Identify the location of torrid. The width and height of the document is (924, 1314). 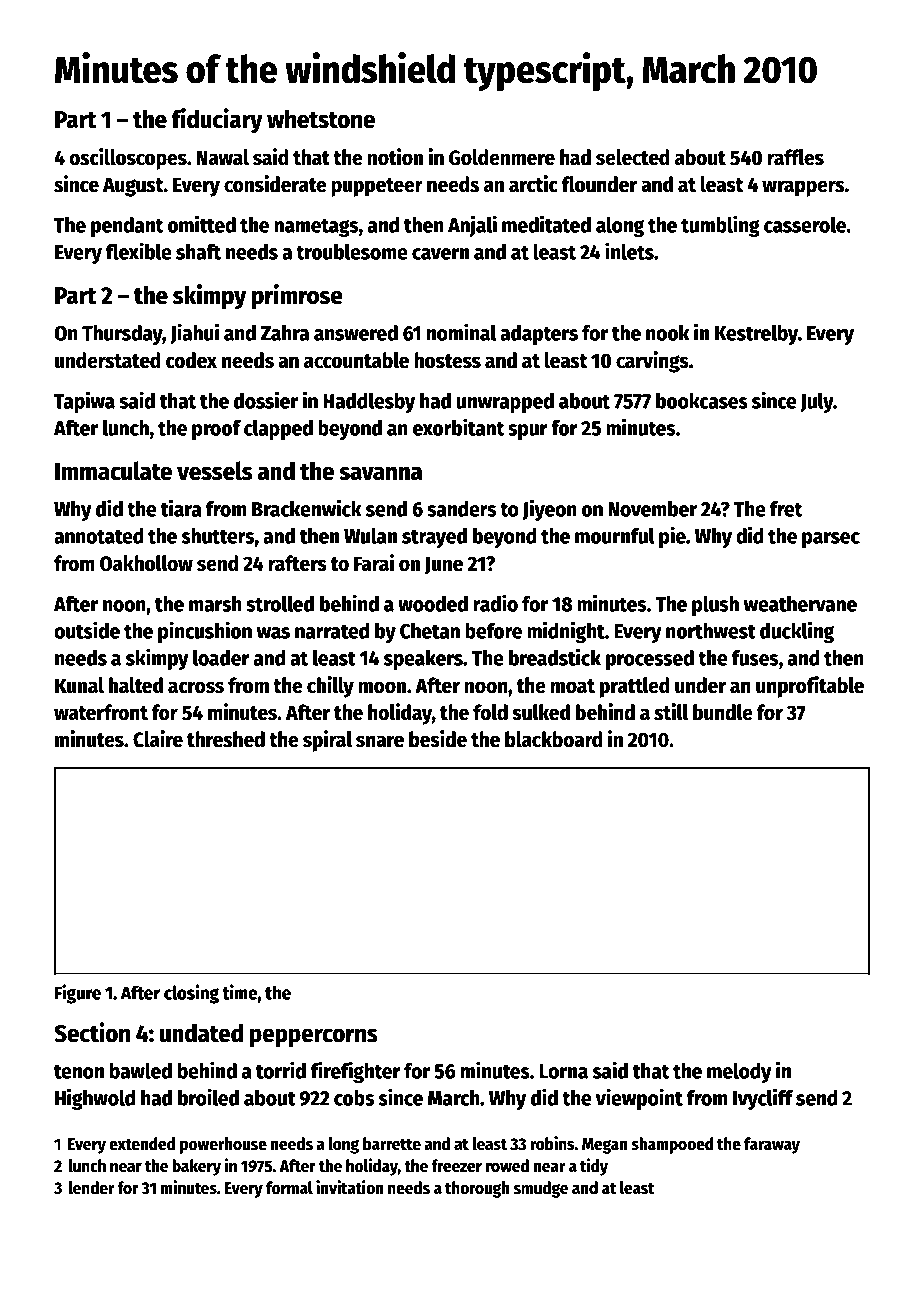
(281, 1070).
